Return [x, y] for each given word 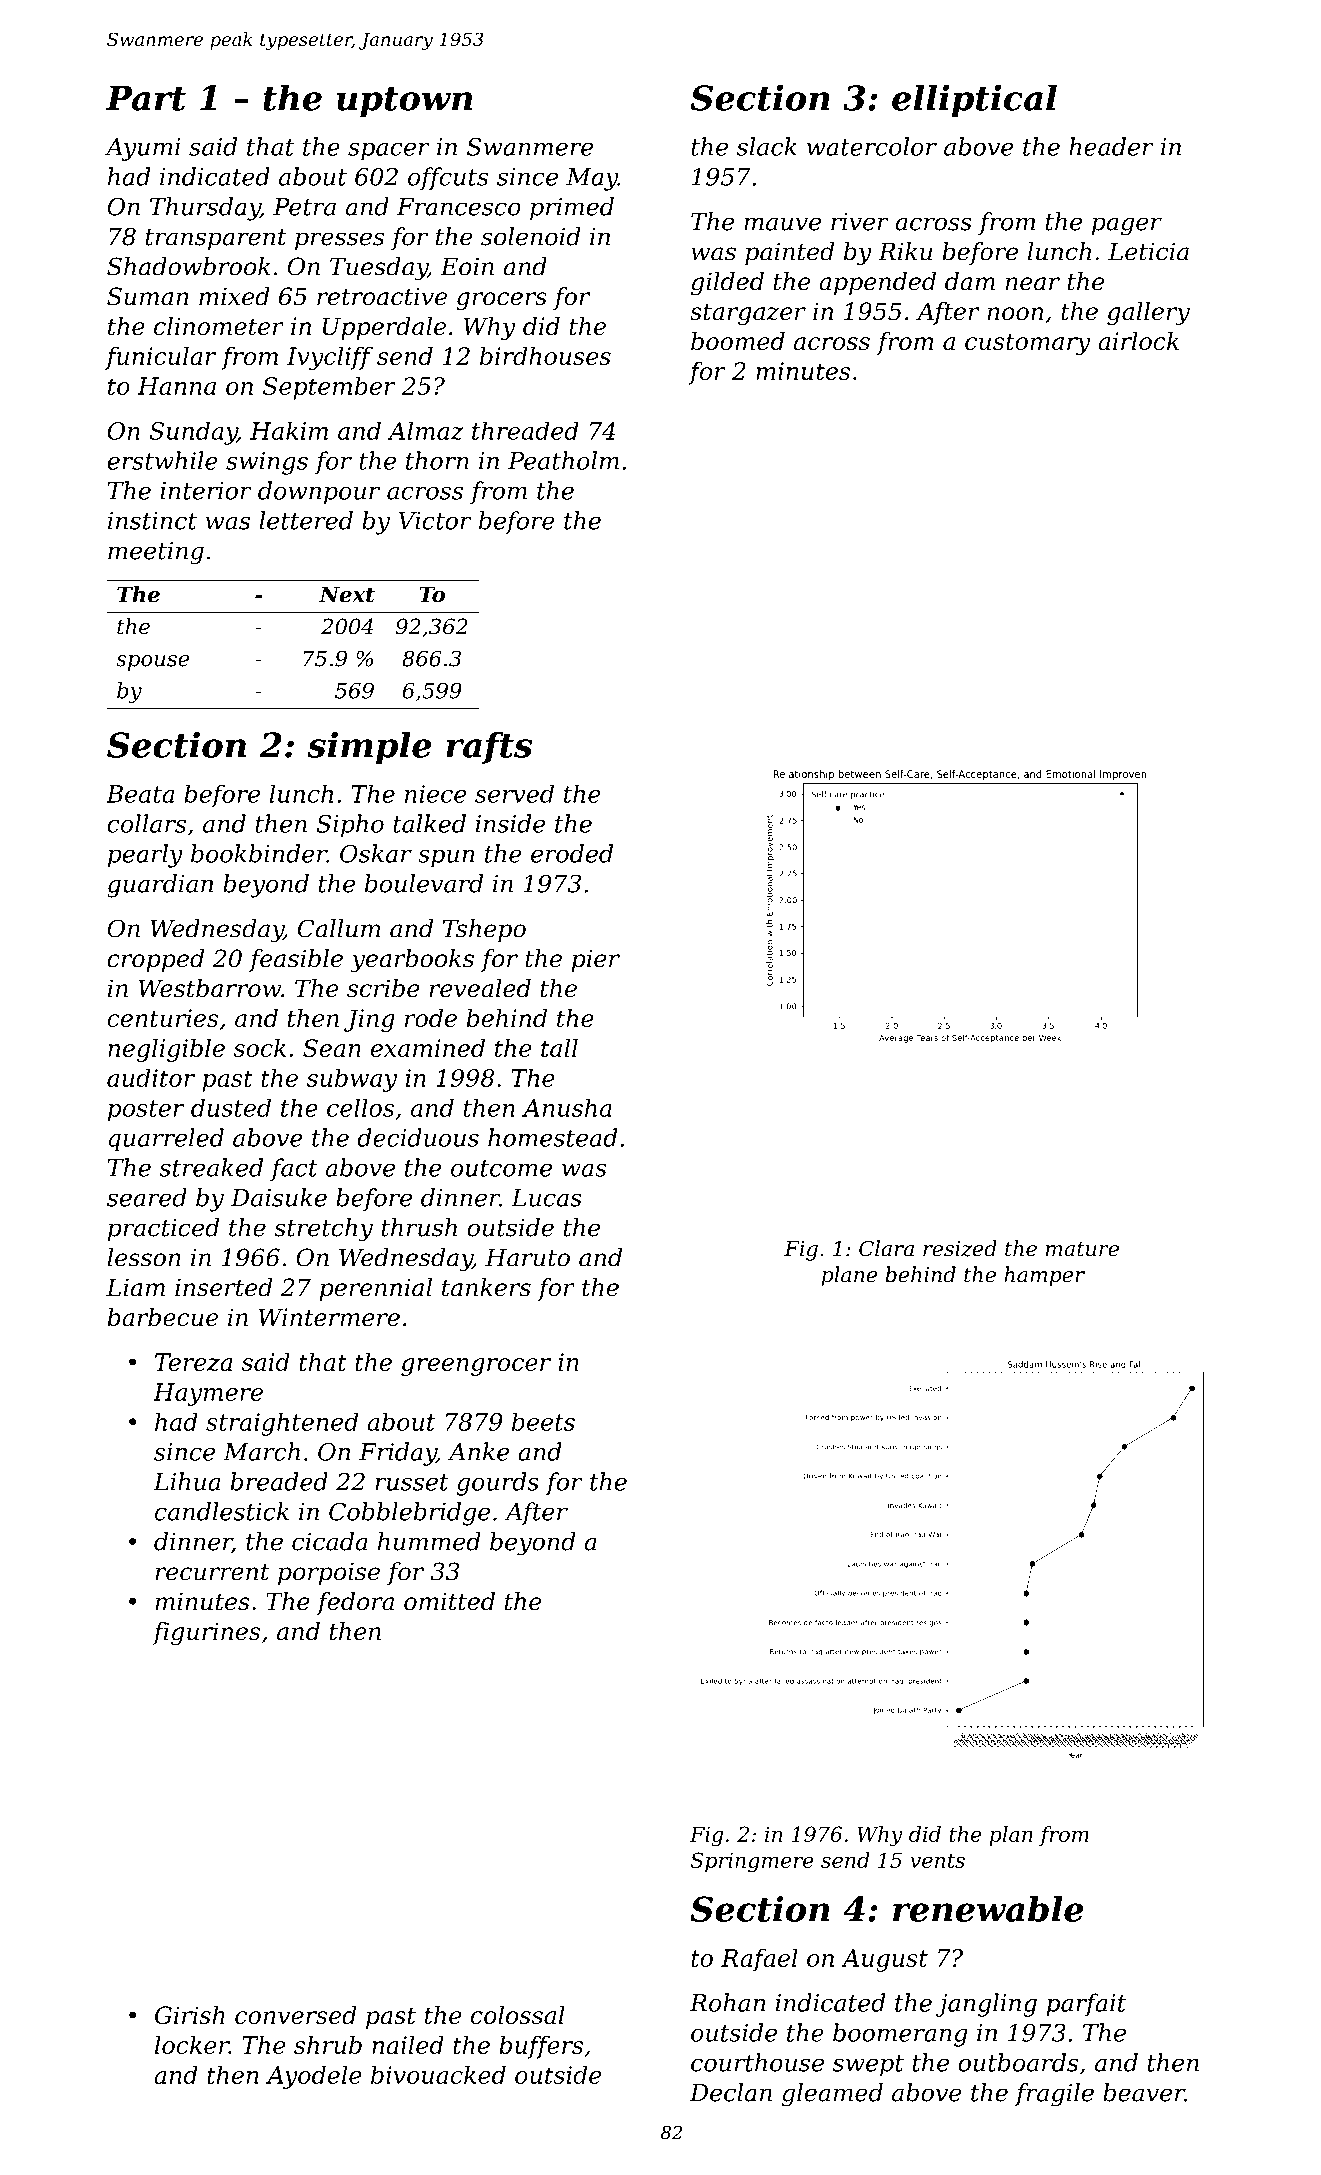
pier [595, 960]
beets [543, 1421]
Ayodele [314, 2077]
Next [347, 594]
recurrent [212, 1572]
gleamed [832, 2095]
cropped [155, 960]
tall [559, 1047]
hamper [1044, 1276]
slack [767, 146]
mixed [234, 296]
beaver [1144, 2092]
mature [1082, 1249]
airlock [1138, 341]
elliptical [974, 100]
